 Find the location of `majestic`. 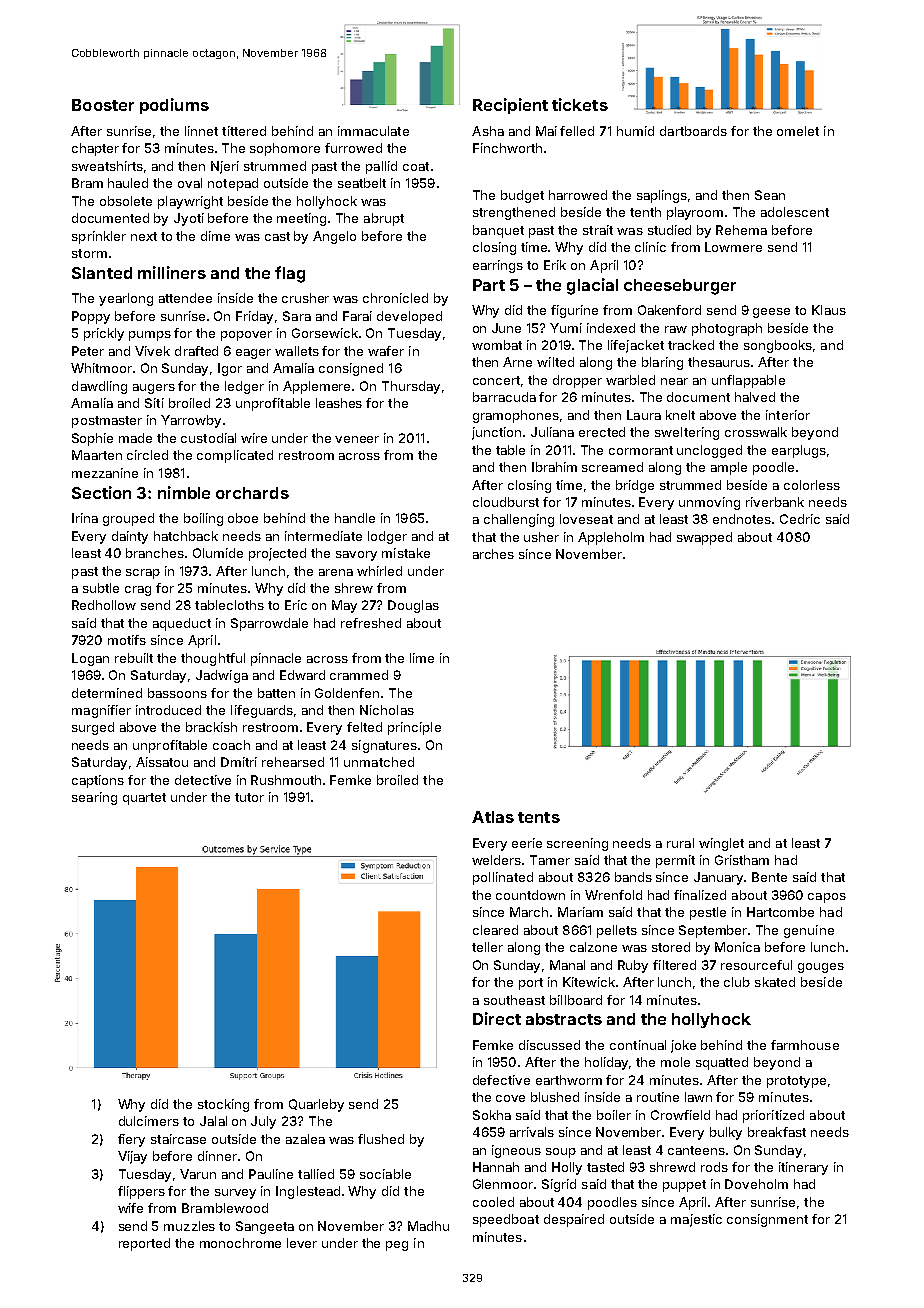

majestic is located at coordinates (696, 1220).
